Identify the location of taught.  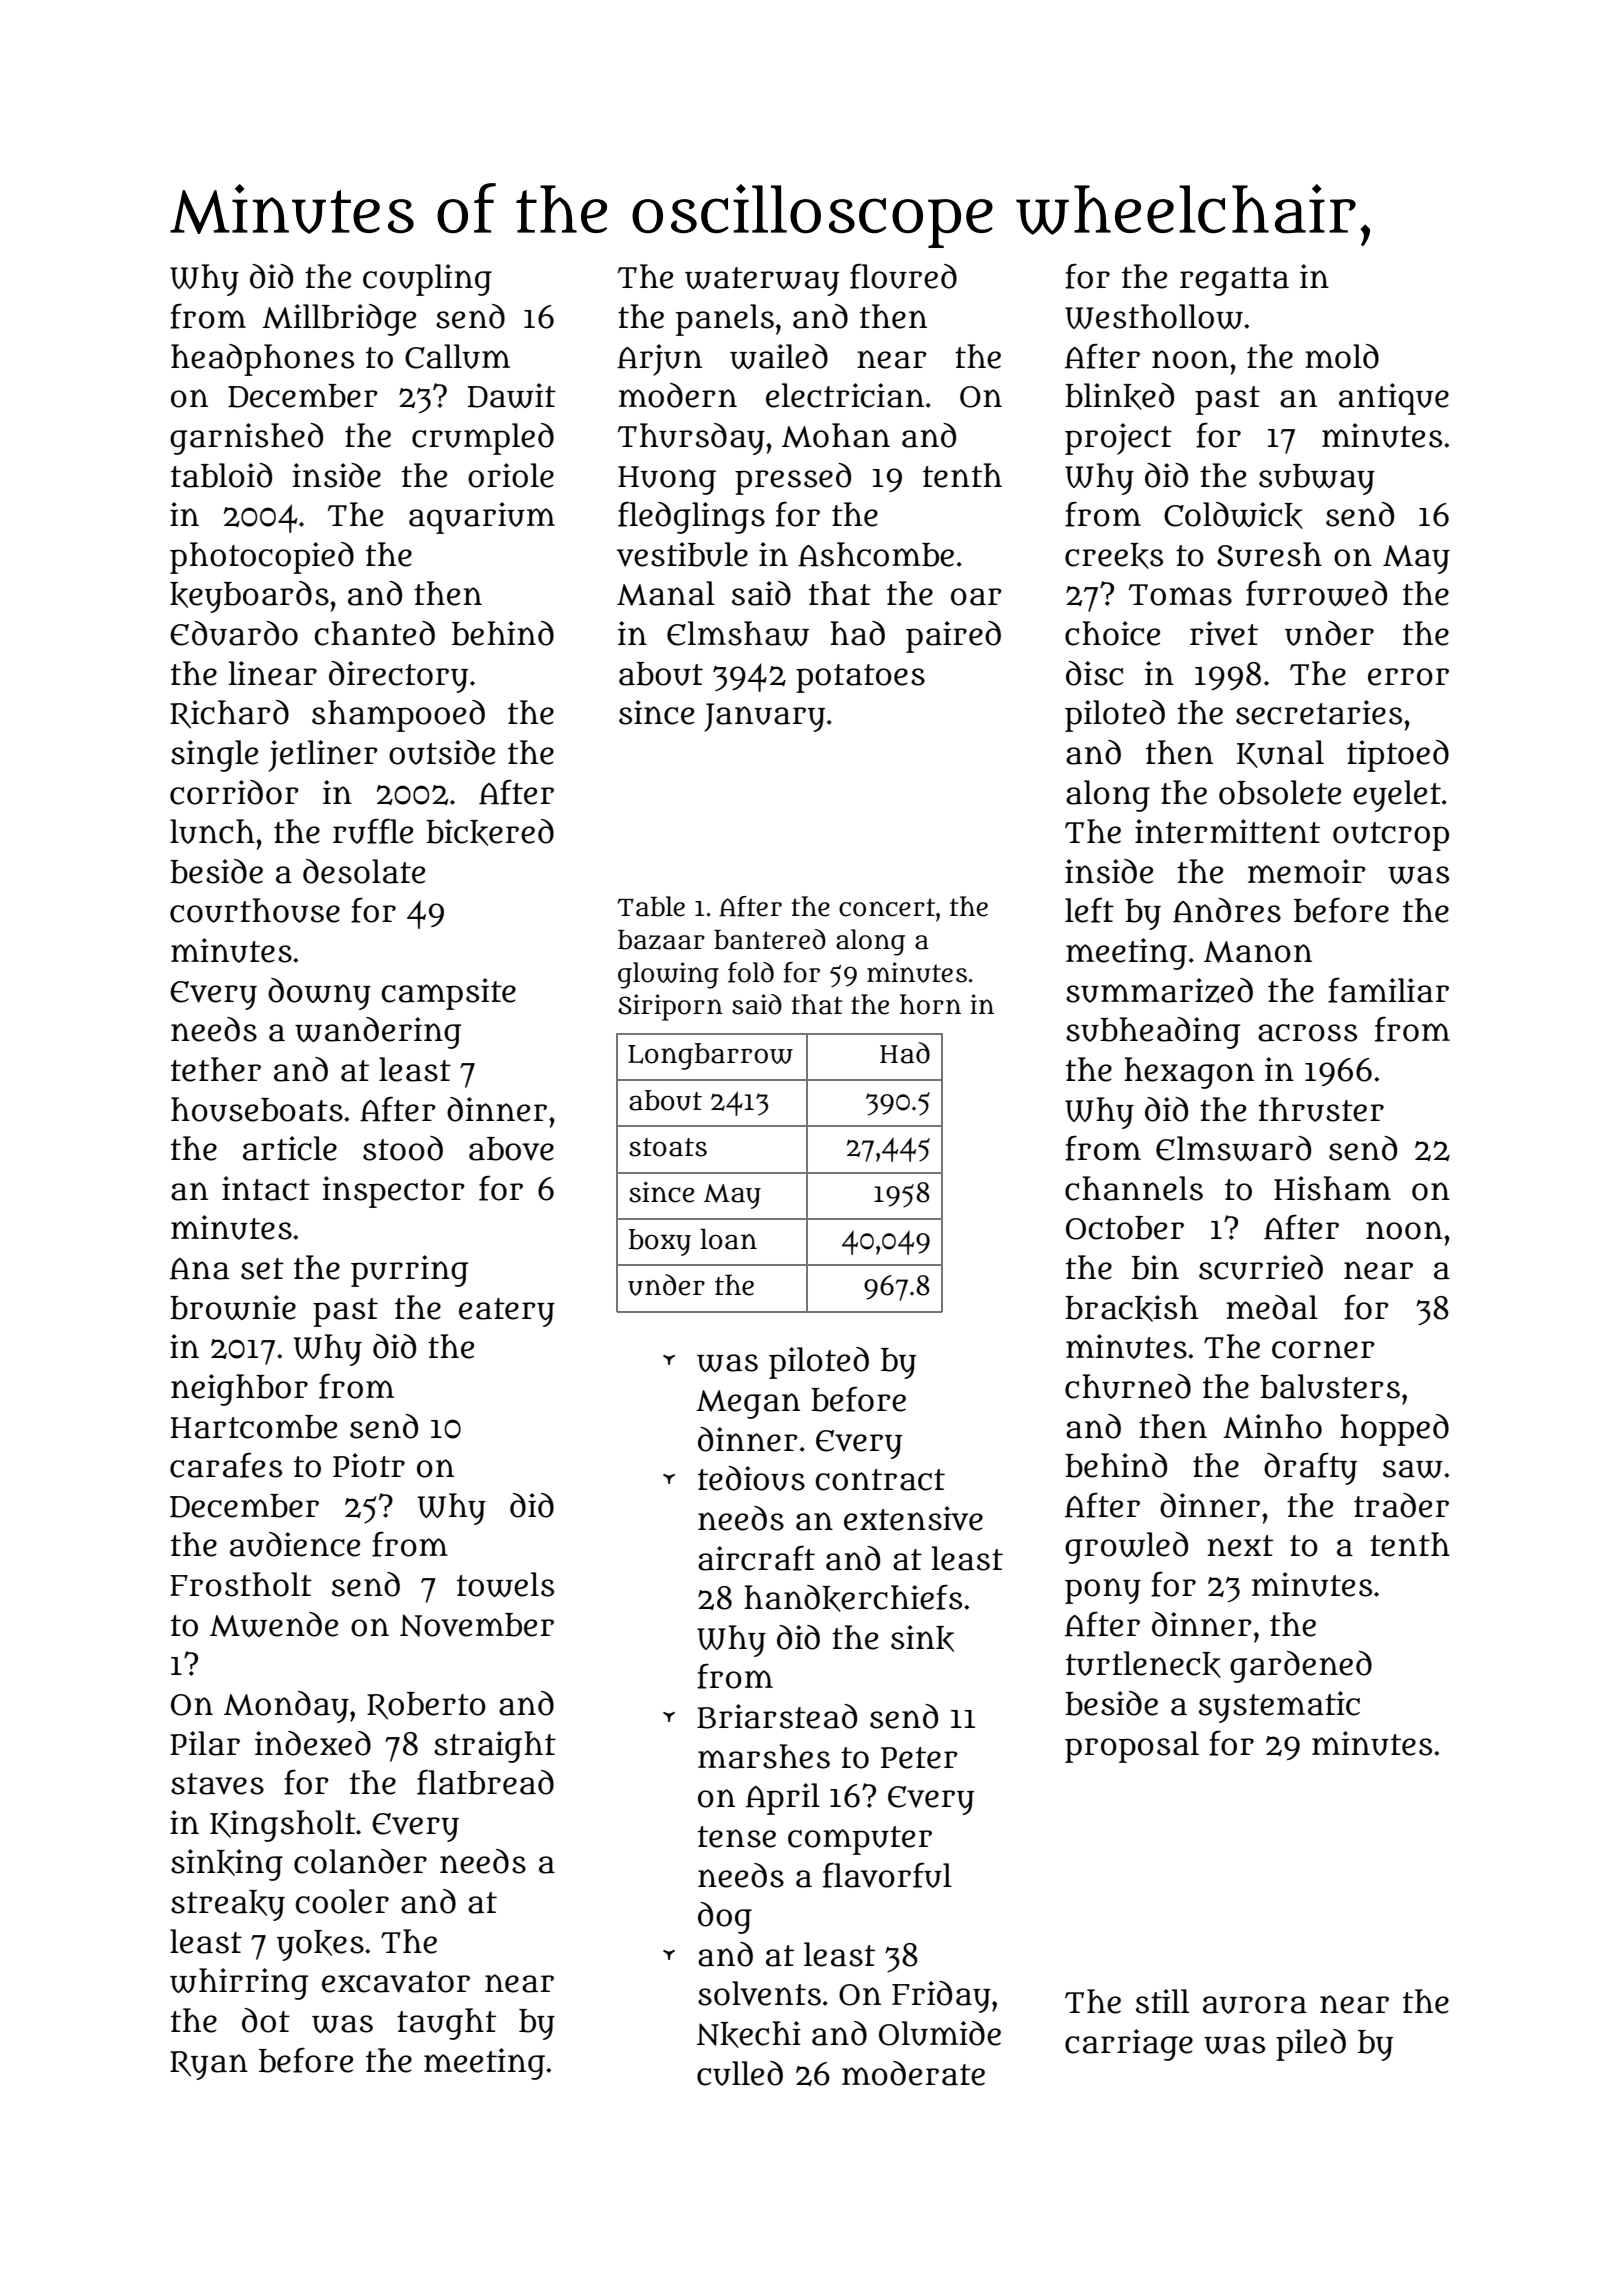
(446, 2024).
